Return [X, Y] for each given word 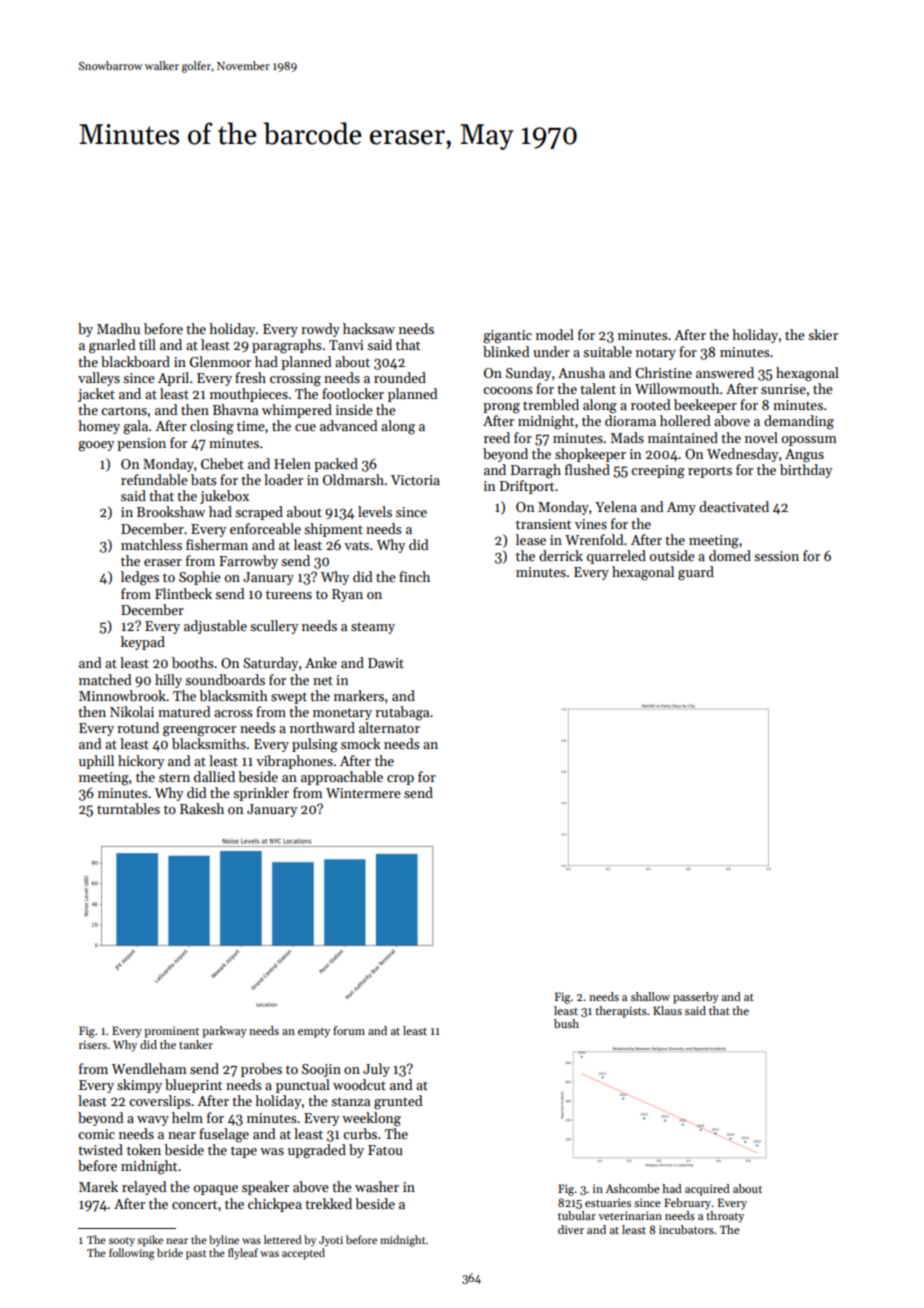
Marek [98, 1186]
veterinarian [630, 1215]
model [555, 334]
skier [823, 334]
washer [377, 1186]
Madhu [118, 328]
